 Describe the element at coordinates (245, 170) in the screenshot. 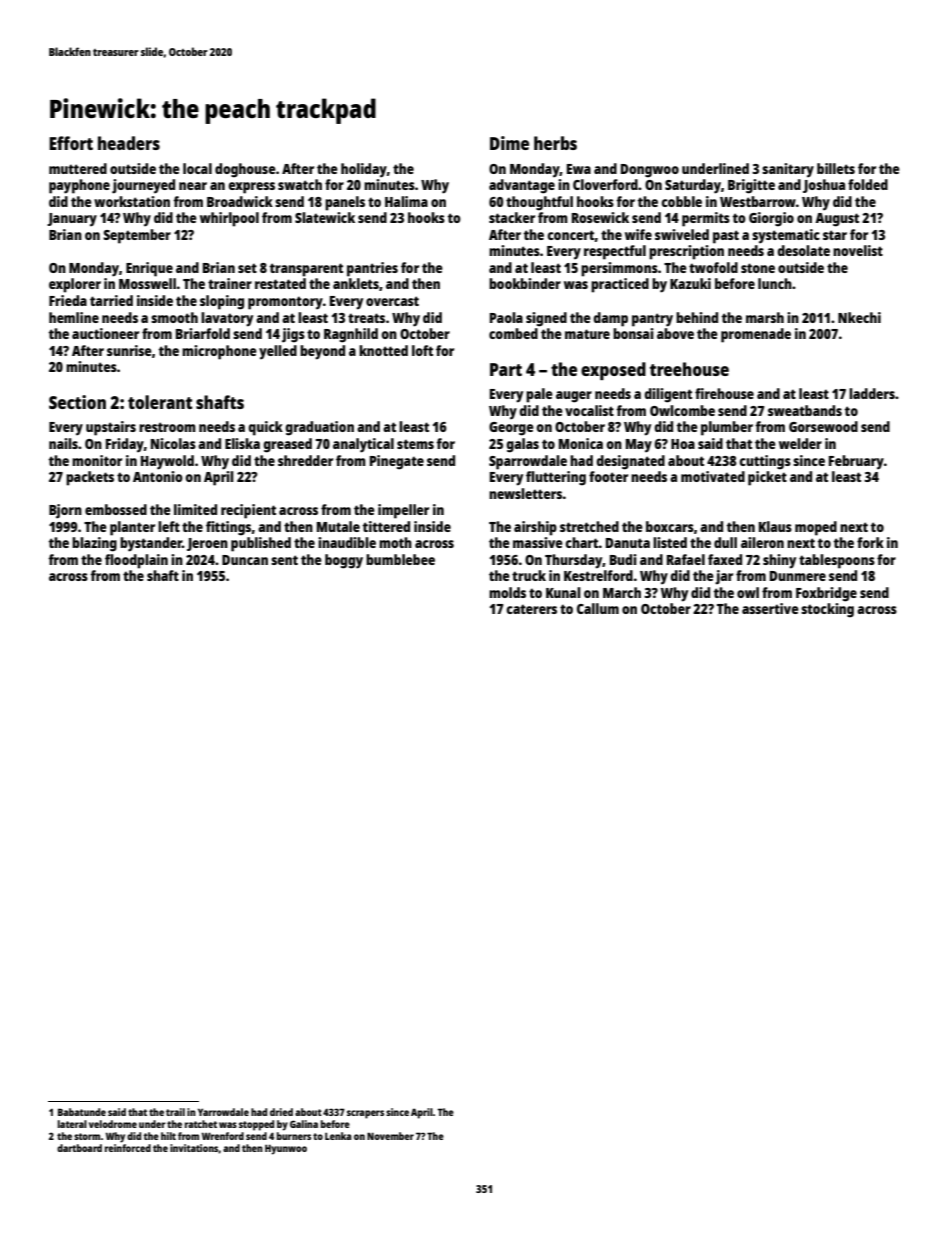

I see `doghouse` at that location.
